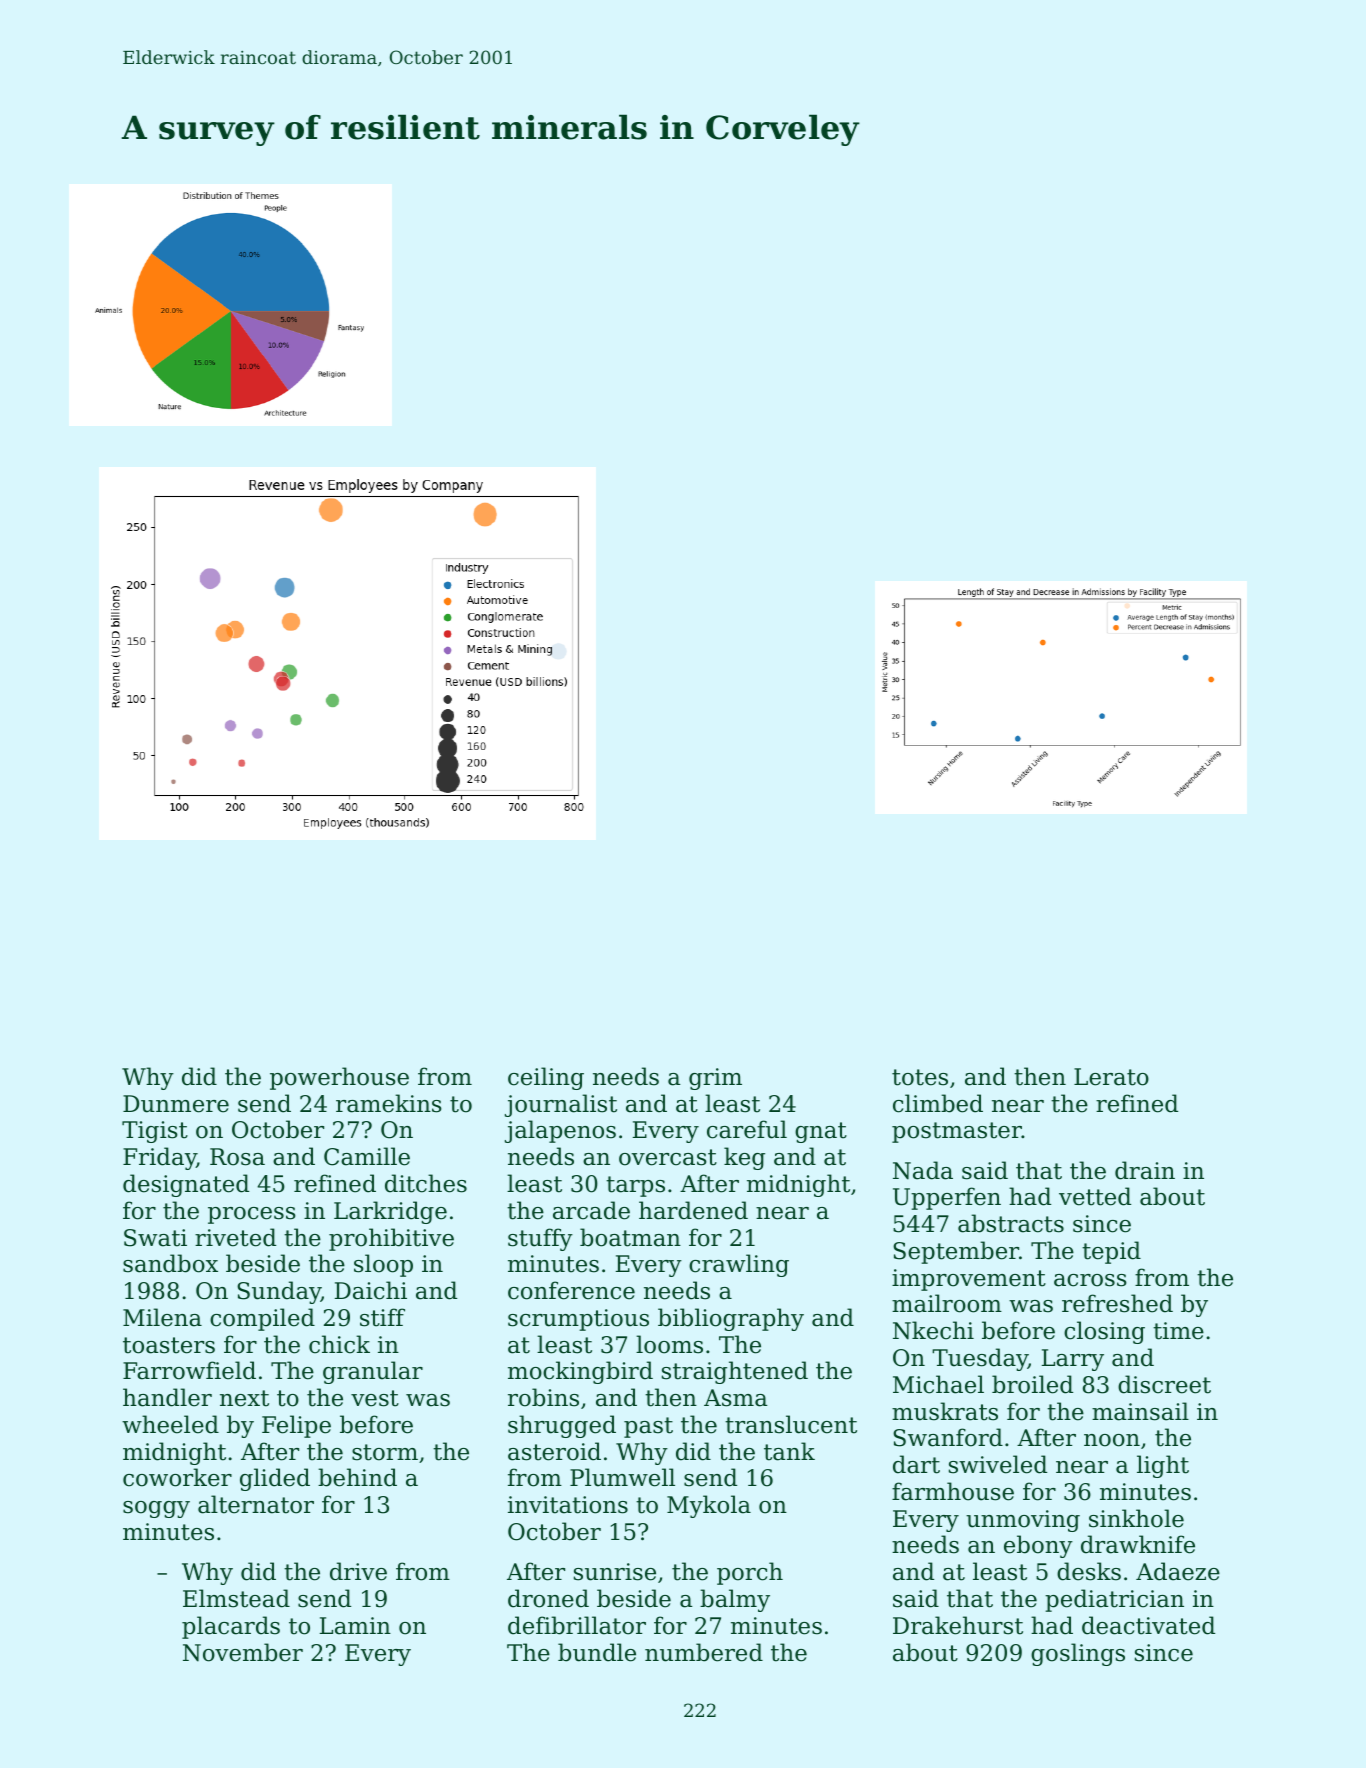 The width and height of the document is (1366, 1768). I want to click on closing, so click(1104, 1332).
